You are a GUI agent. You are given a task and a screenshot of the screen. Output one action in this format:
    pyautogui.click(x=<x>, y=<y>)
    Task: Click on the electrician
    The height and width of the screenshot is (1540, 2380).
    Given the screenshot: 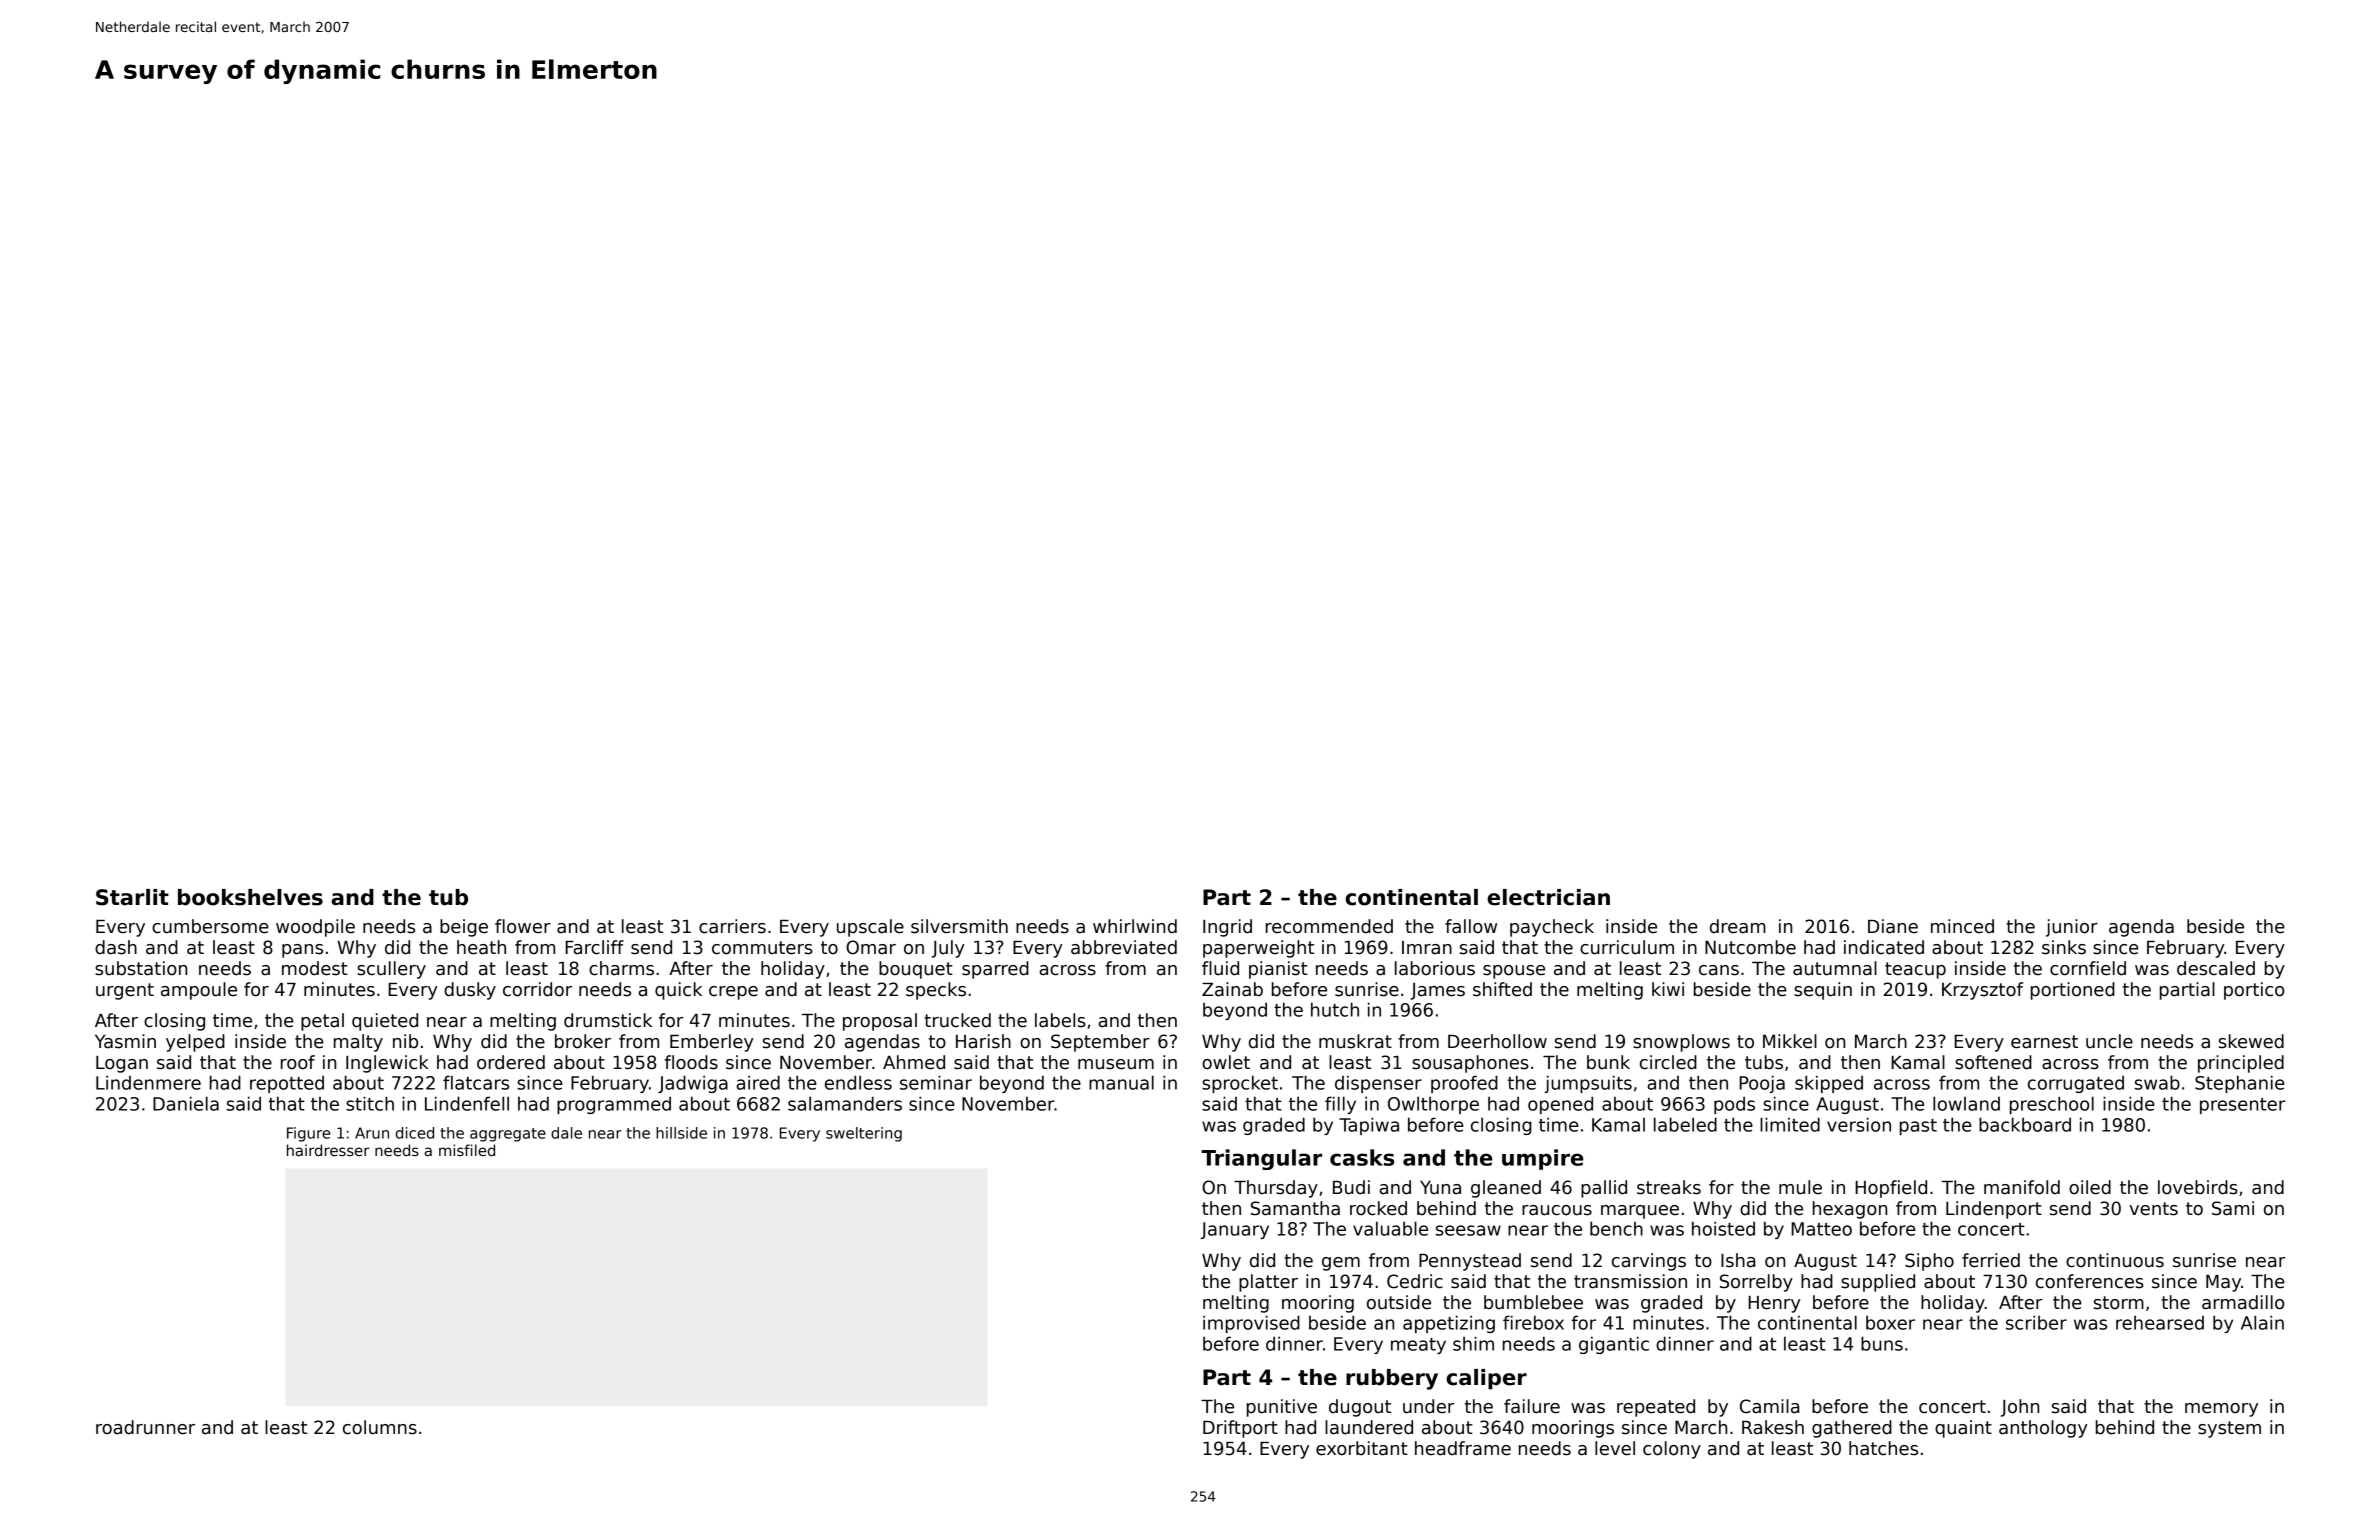 What is the action you would take?
    pyautogui.click(x=1548, y=897)
